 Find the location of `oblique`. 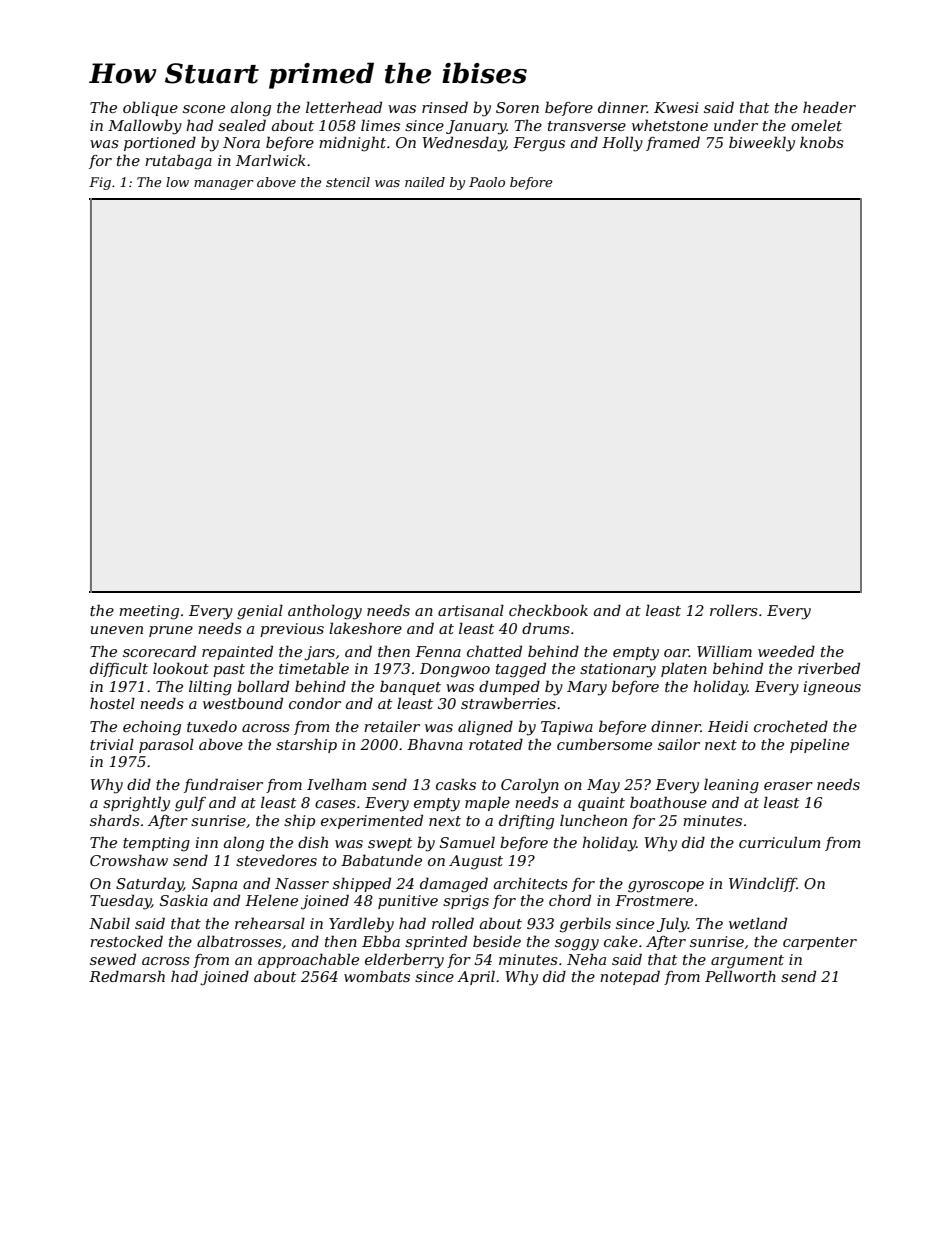

oblique is located at coordinates (150, 108).
